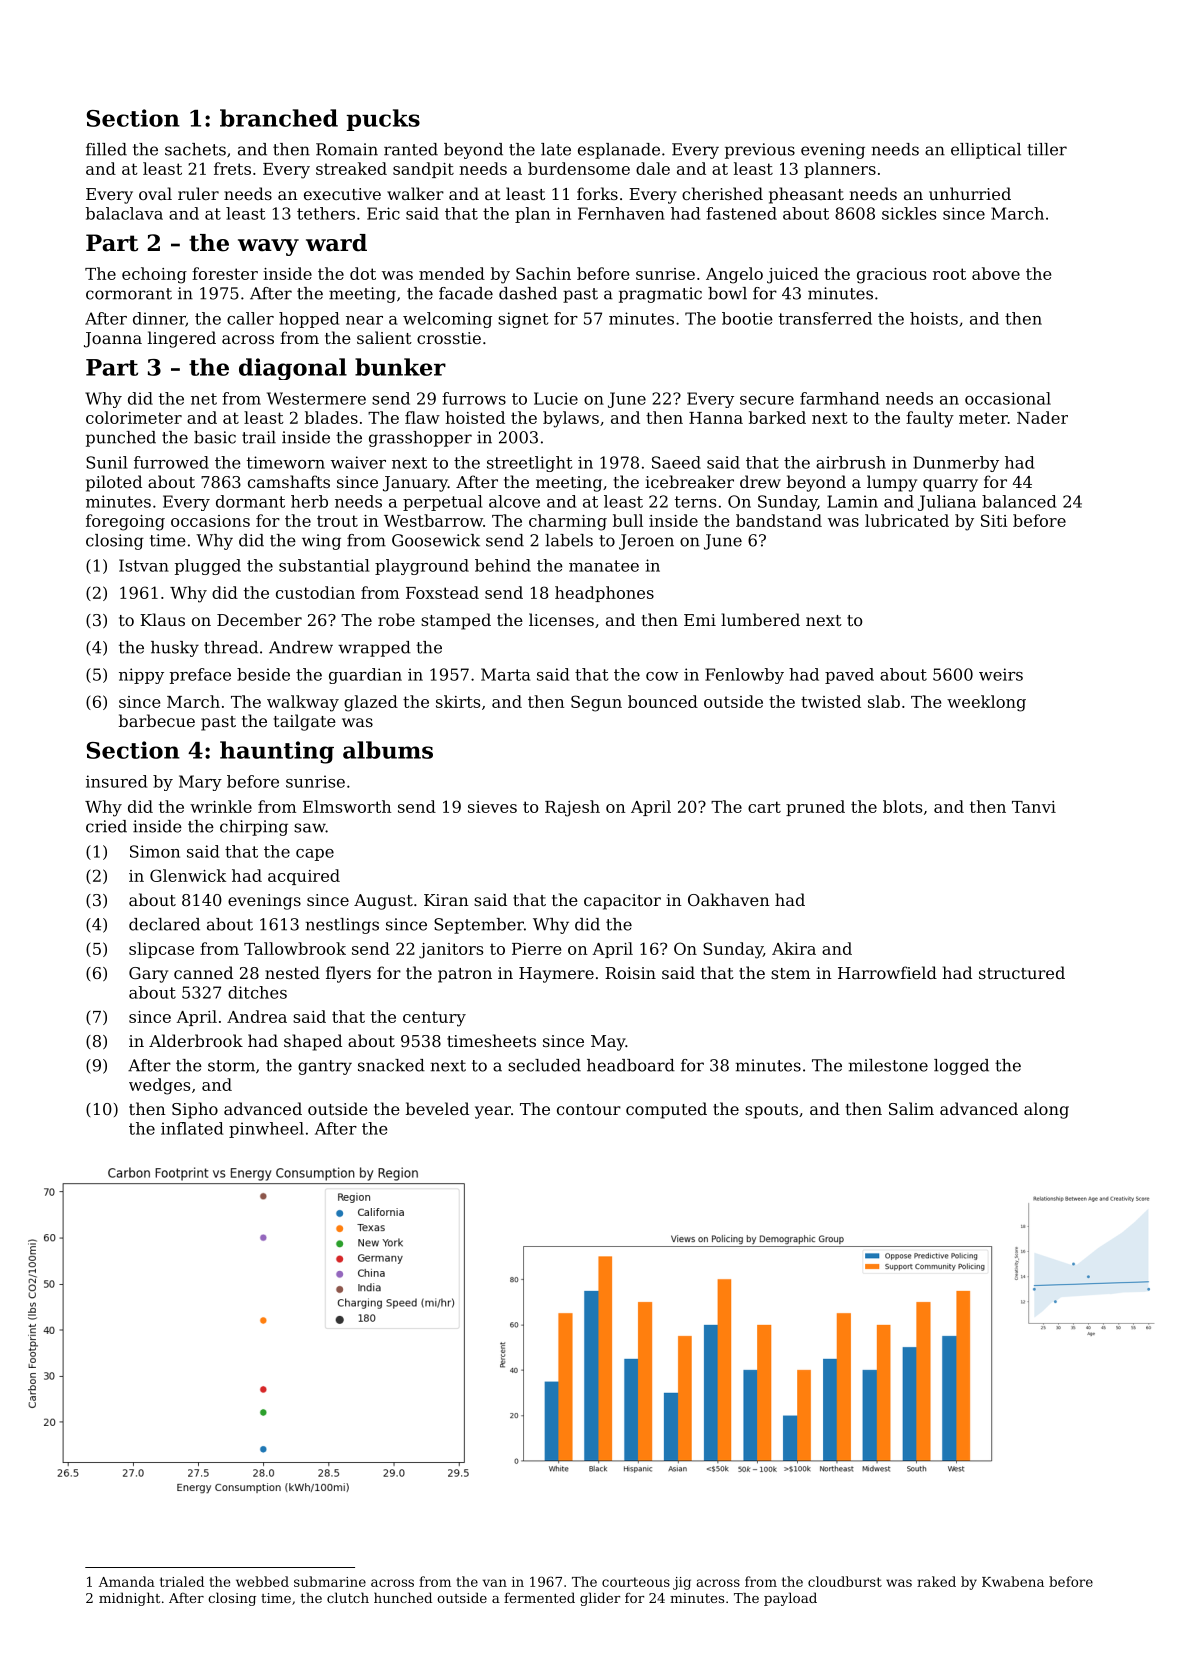 Image resolution: width=1179 pixels, height=1667 pixels. Describe the element at coordinates (1042, 417) in the document. I see `Nader` at that location.
